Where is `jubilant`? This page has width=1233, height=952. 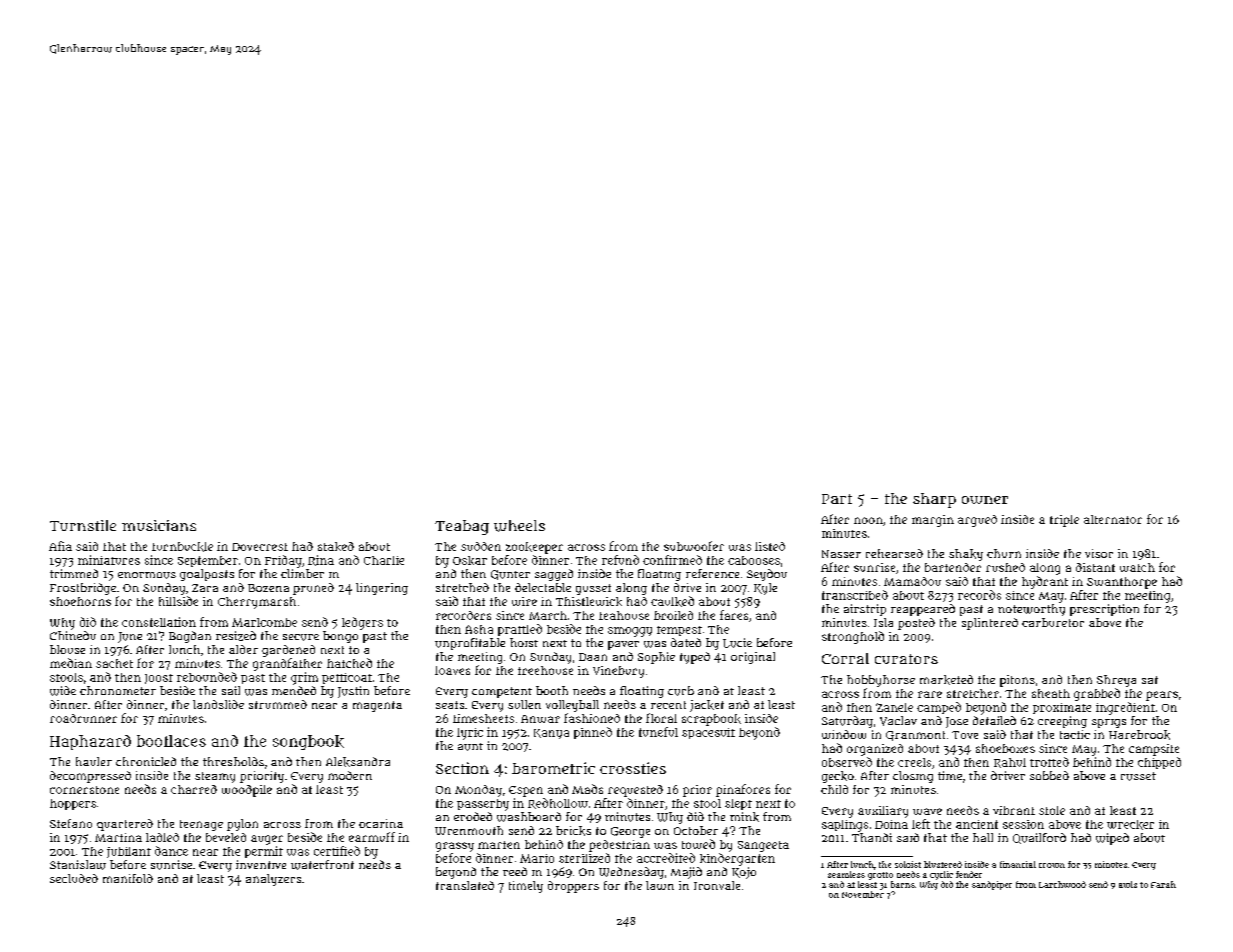 jubilant is located at coordinates (129, 852).
